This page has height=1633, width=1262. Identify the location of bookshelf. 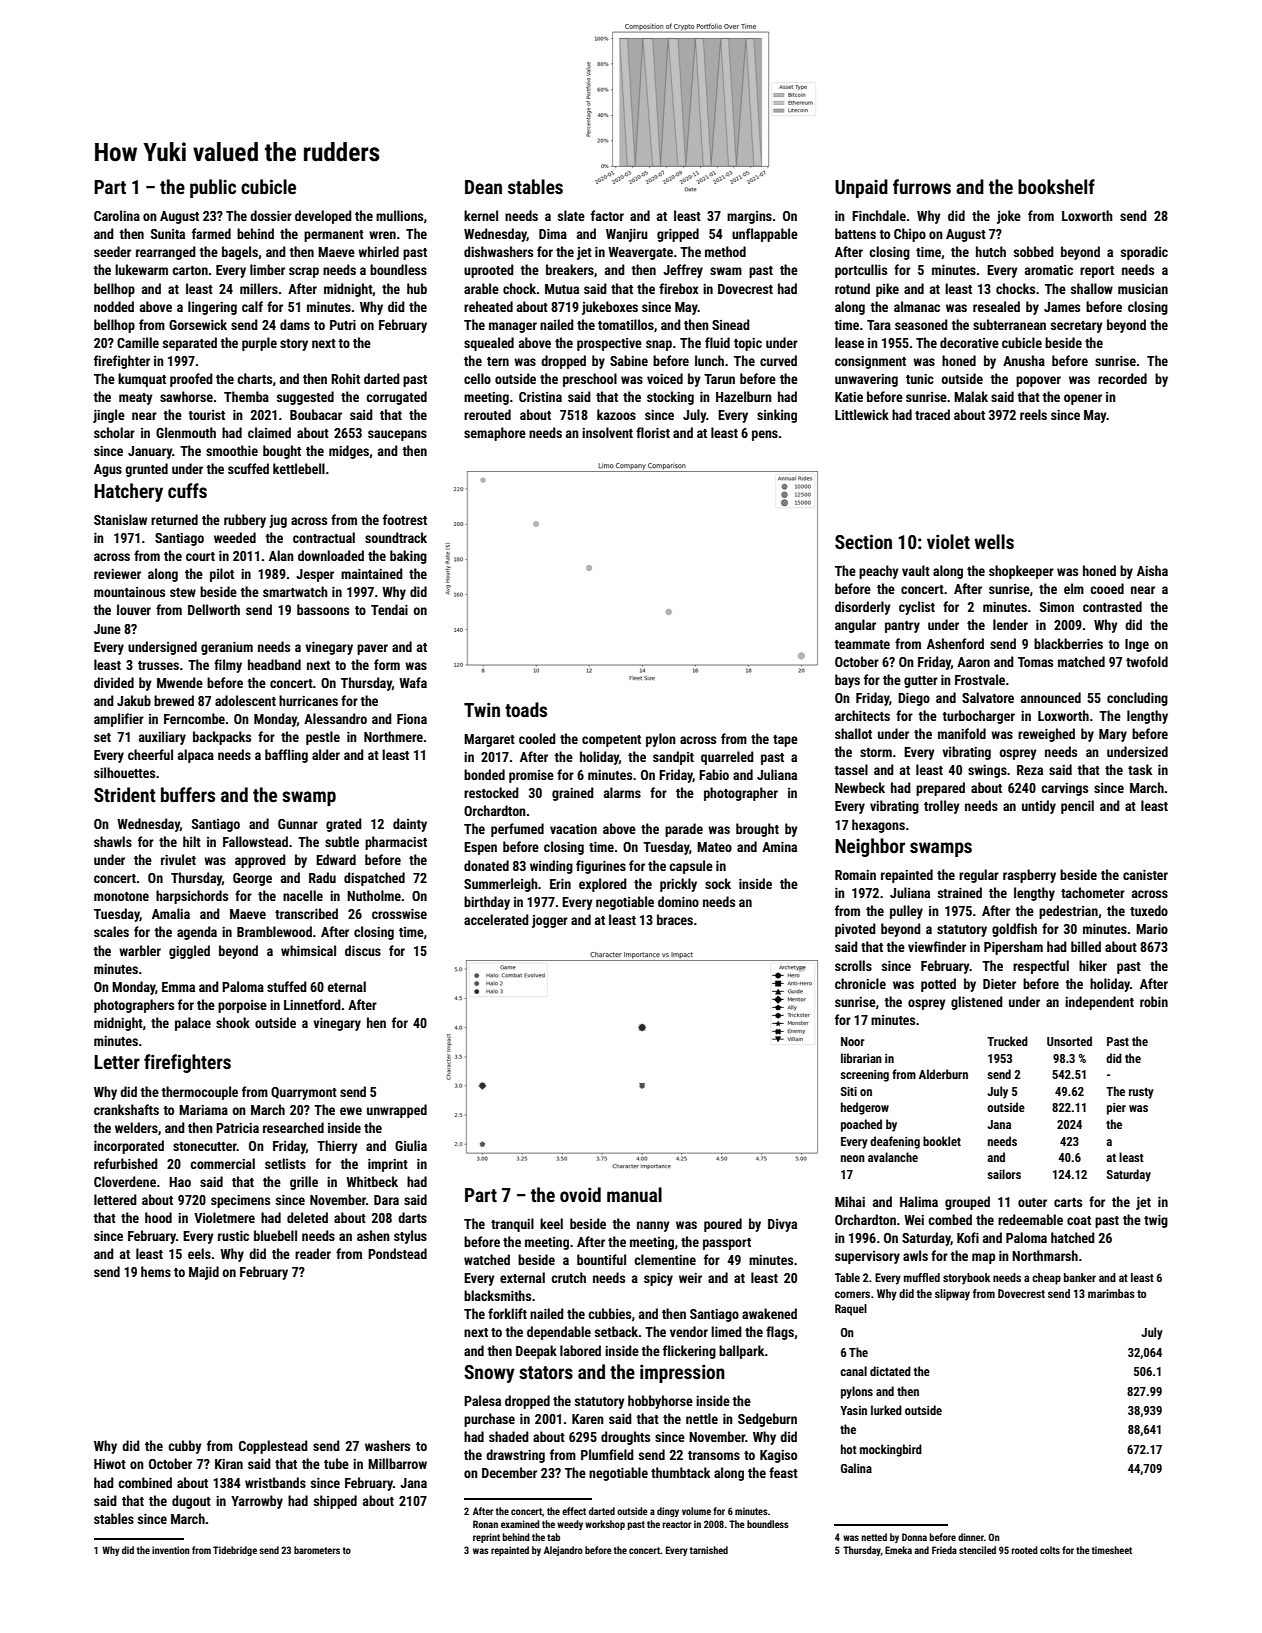
(1056, 186).
